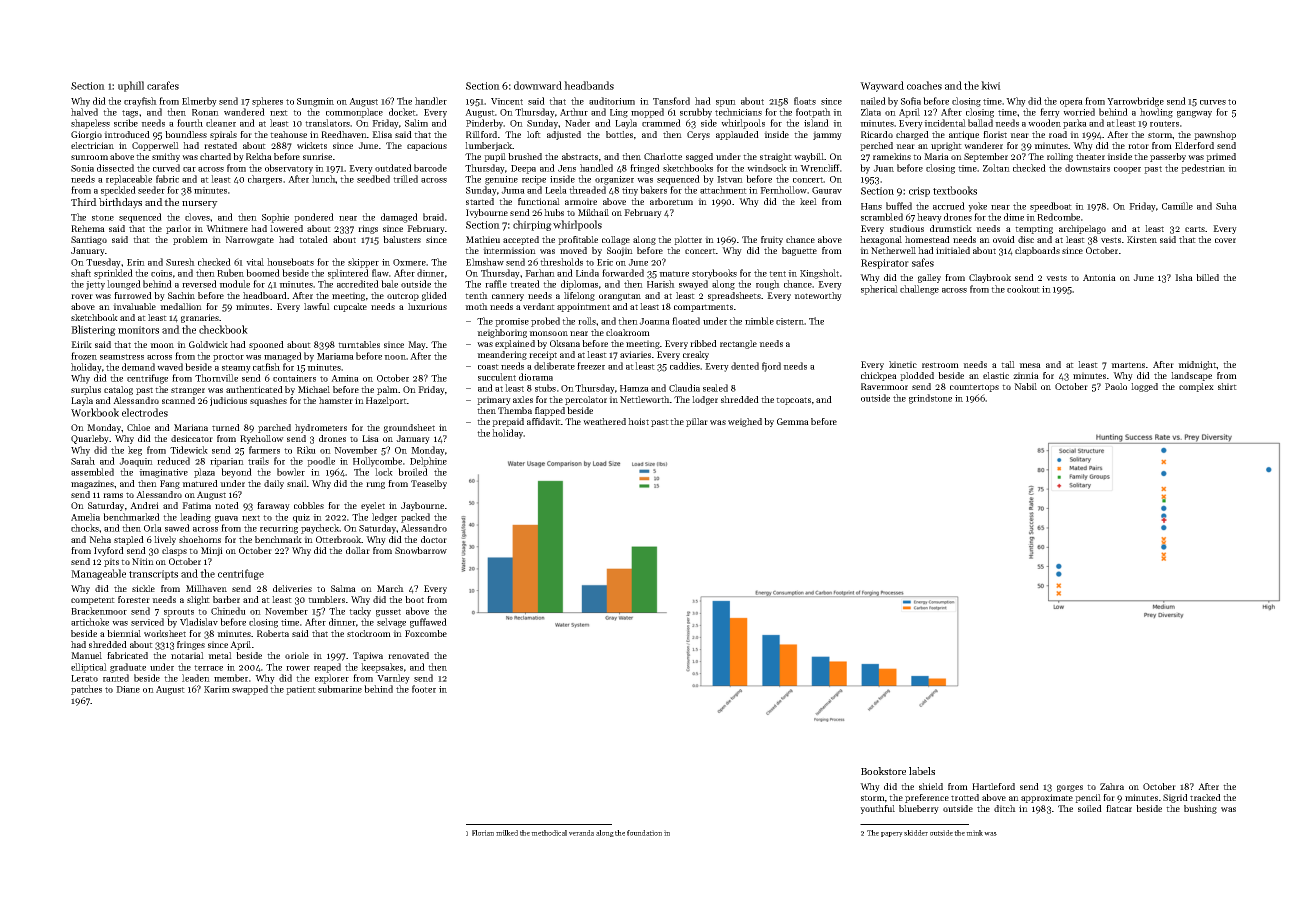  I want to click on Gemma, so click(793, 421).
